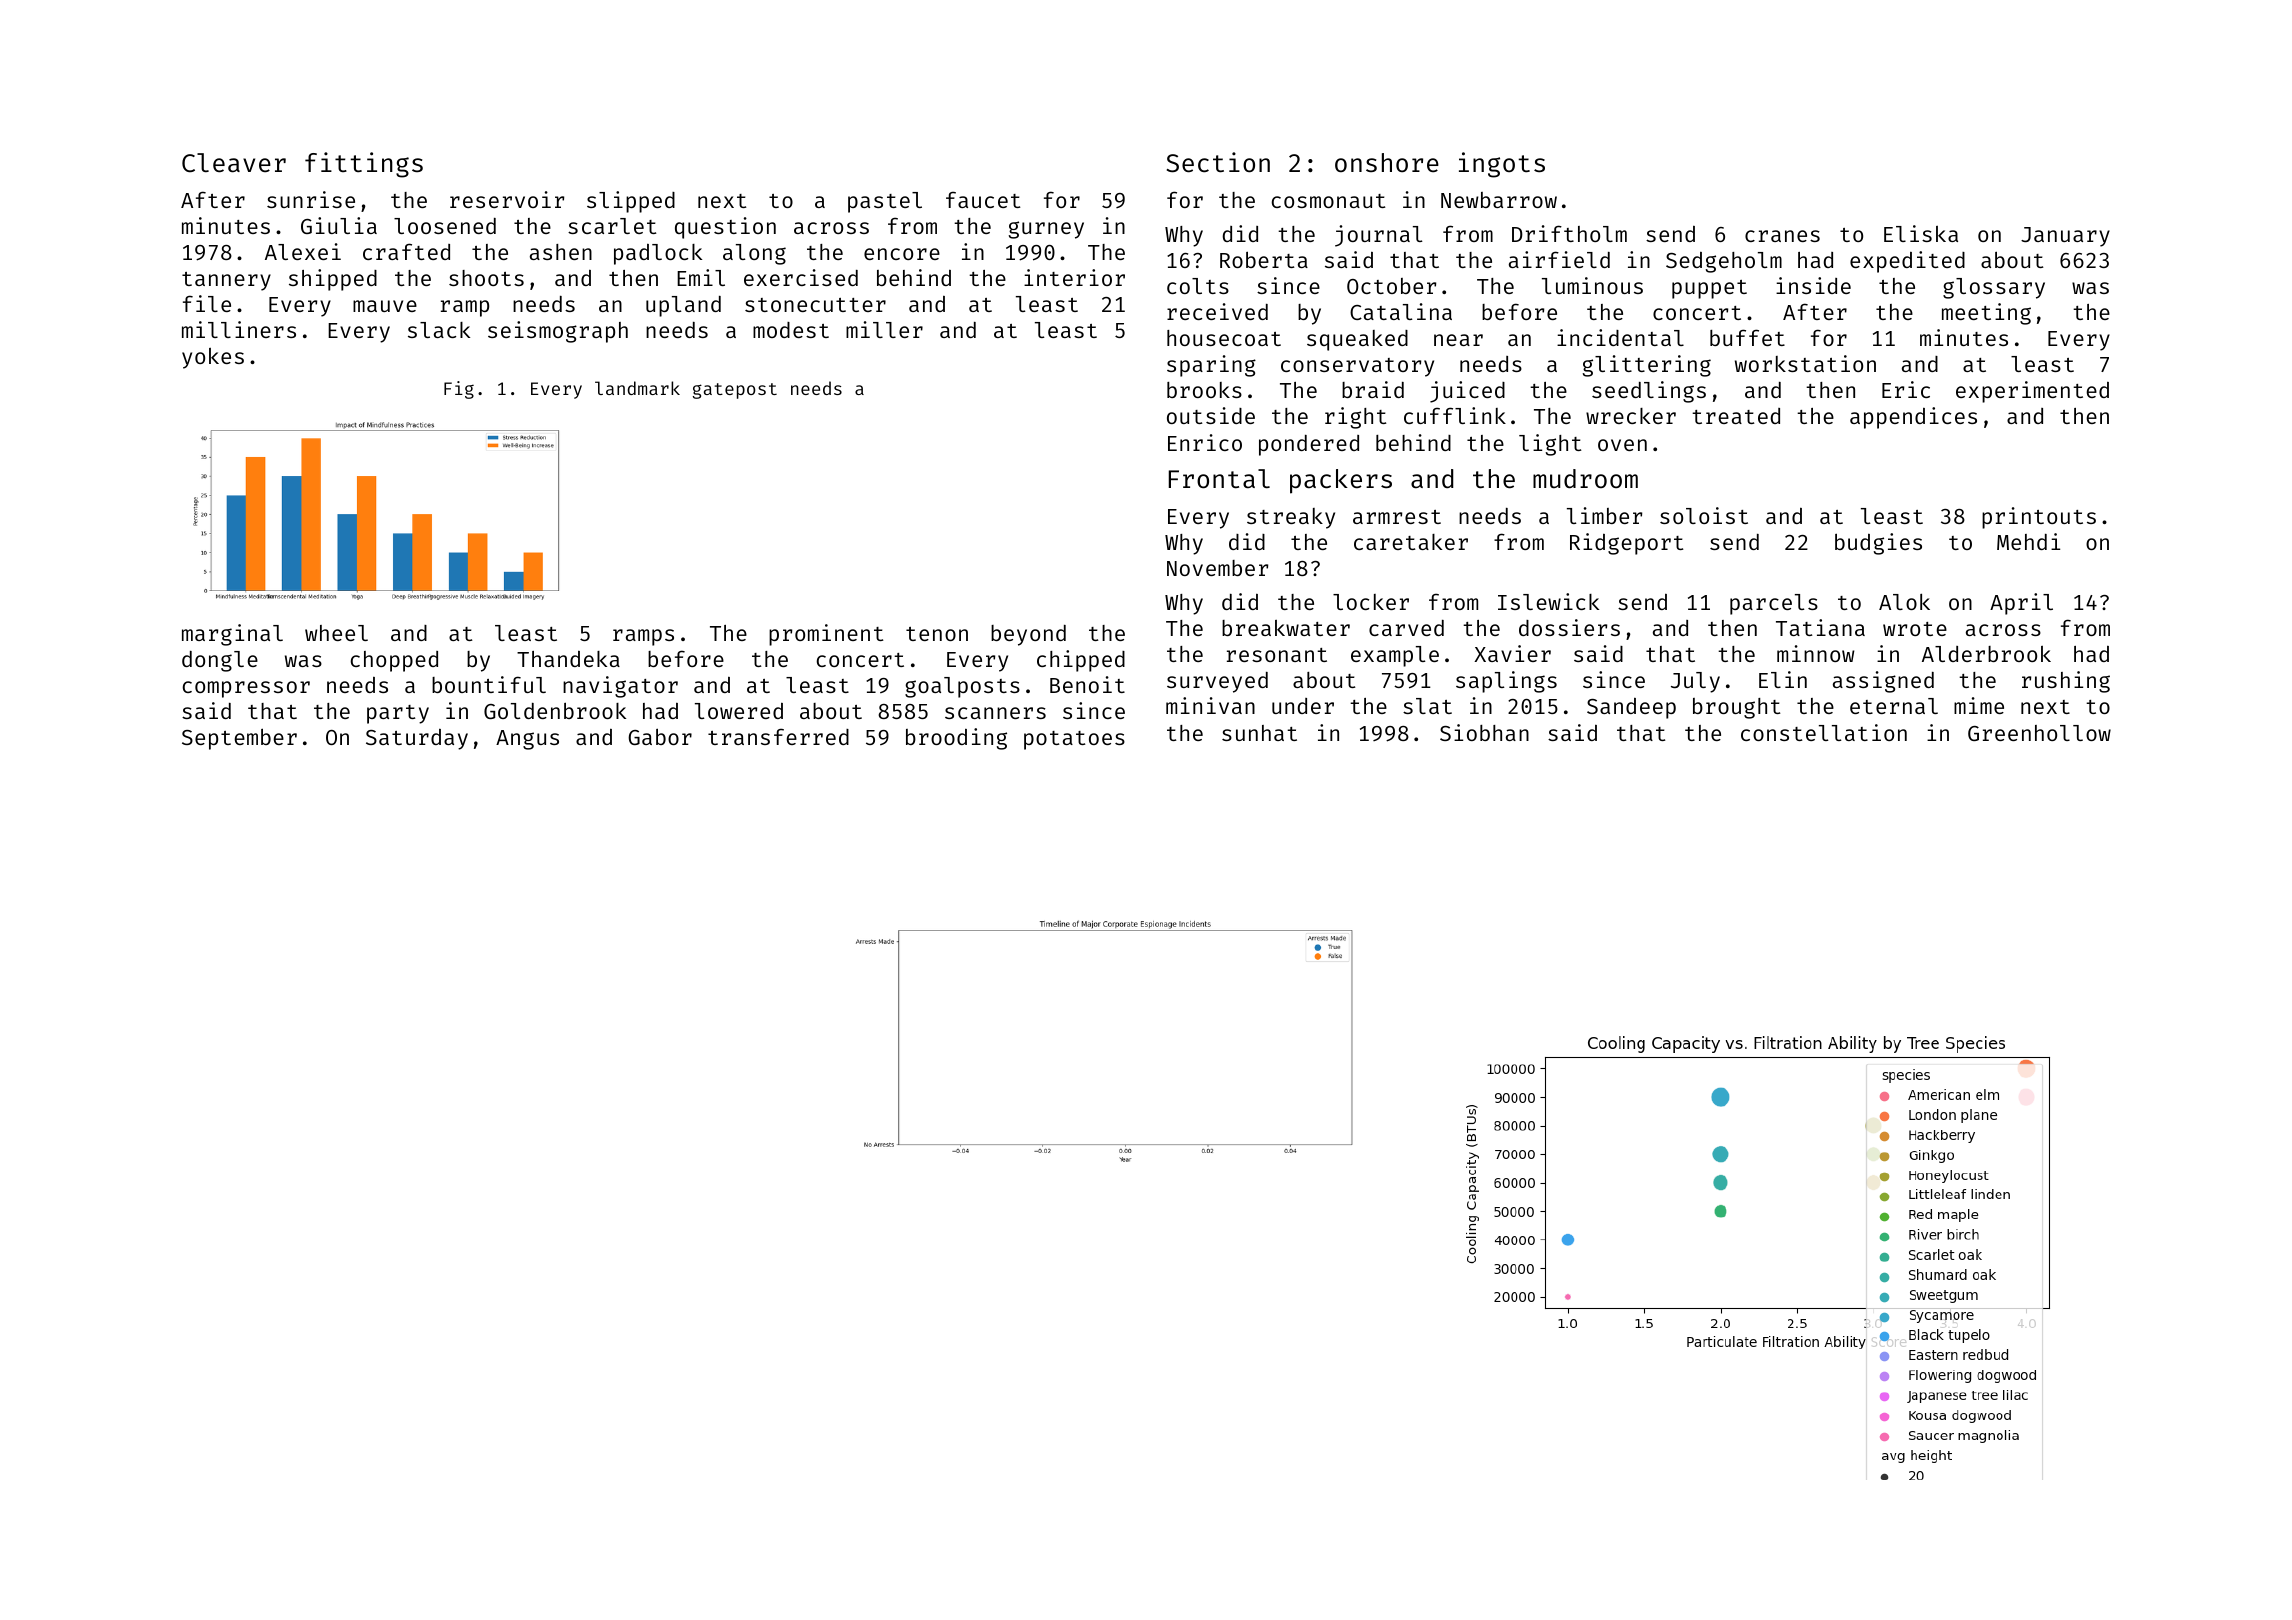 Image resolution: width=2292 pixels, height=1620 pixels. I want to click on bountiful, so click(489, 684).
